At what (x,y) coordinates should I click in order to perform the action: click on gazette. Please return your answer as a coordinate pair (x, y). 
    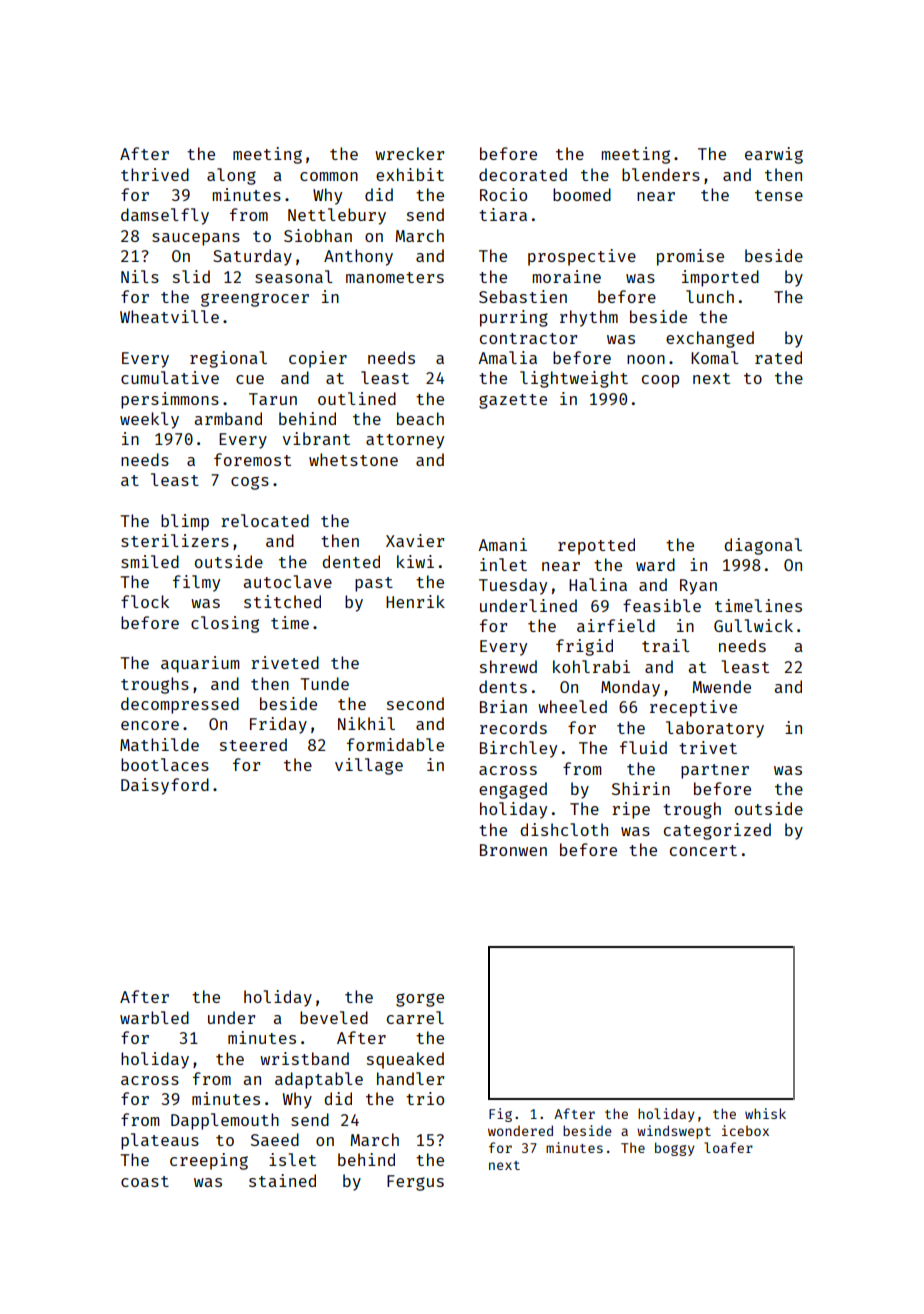
    Looking at the image, I should click on (513, 401).
